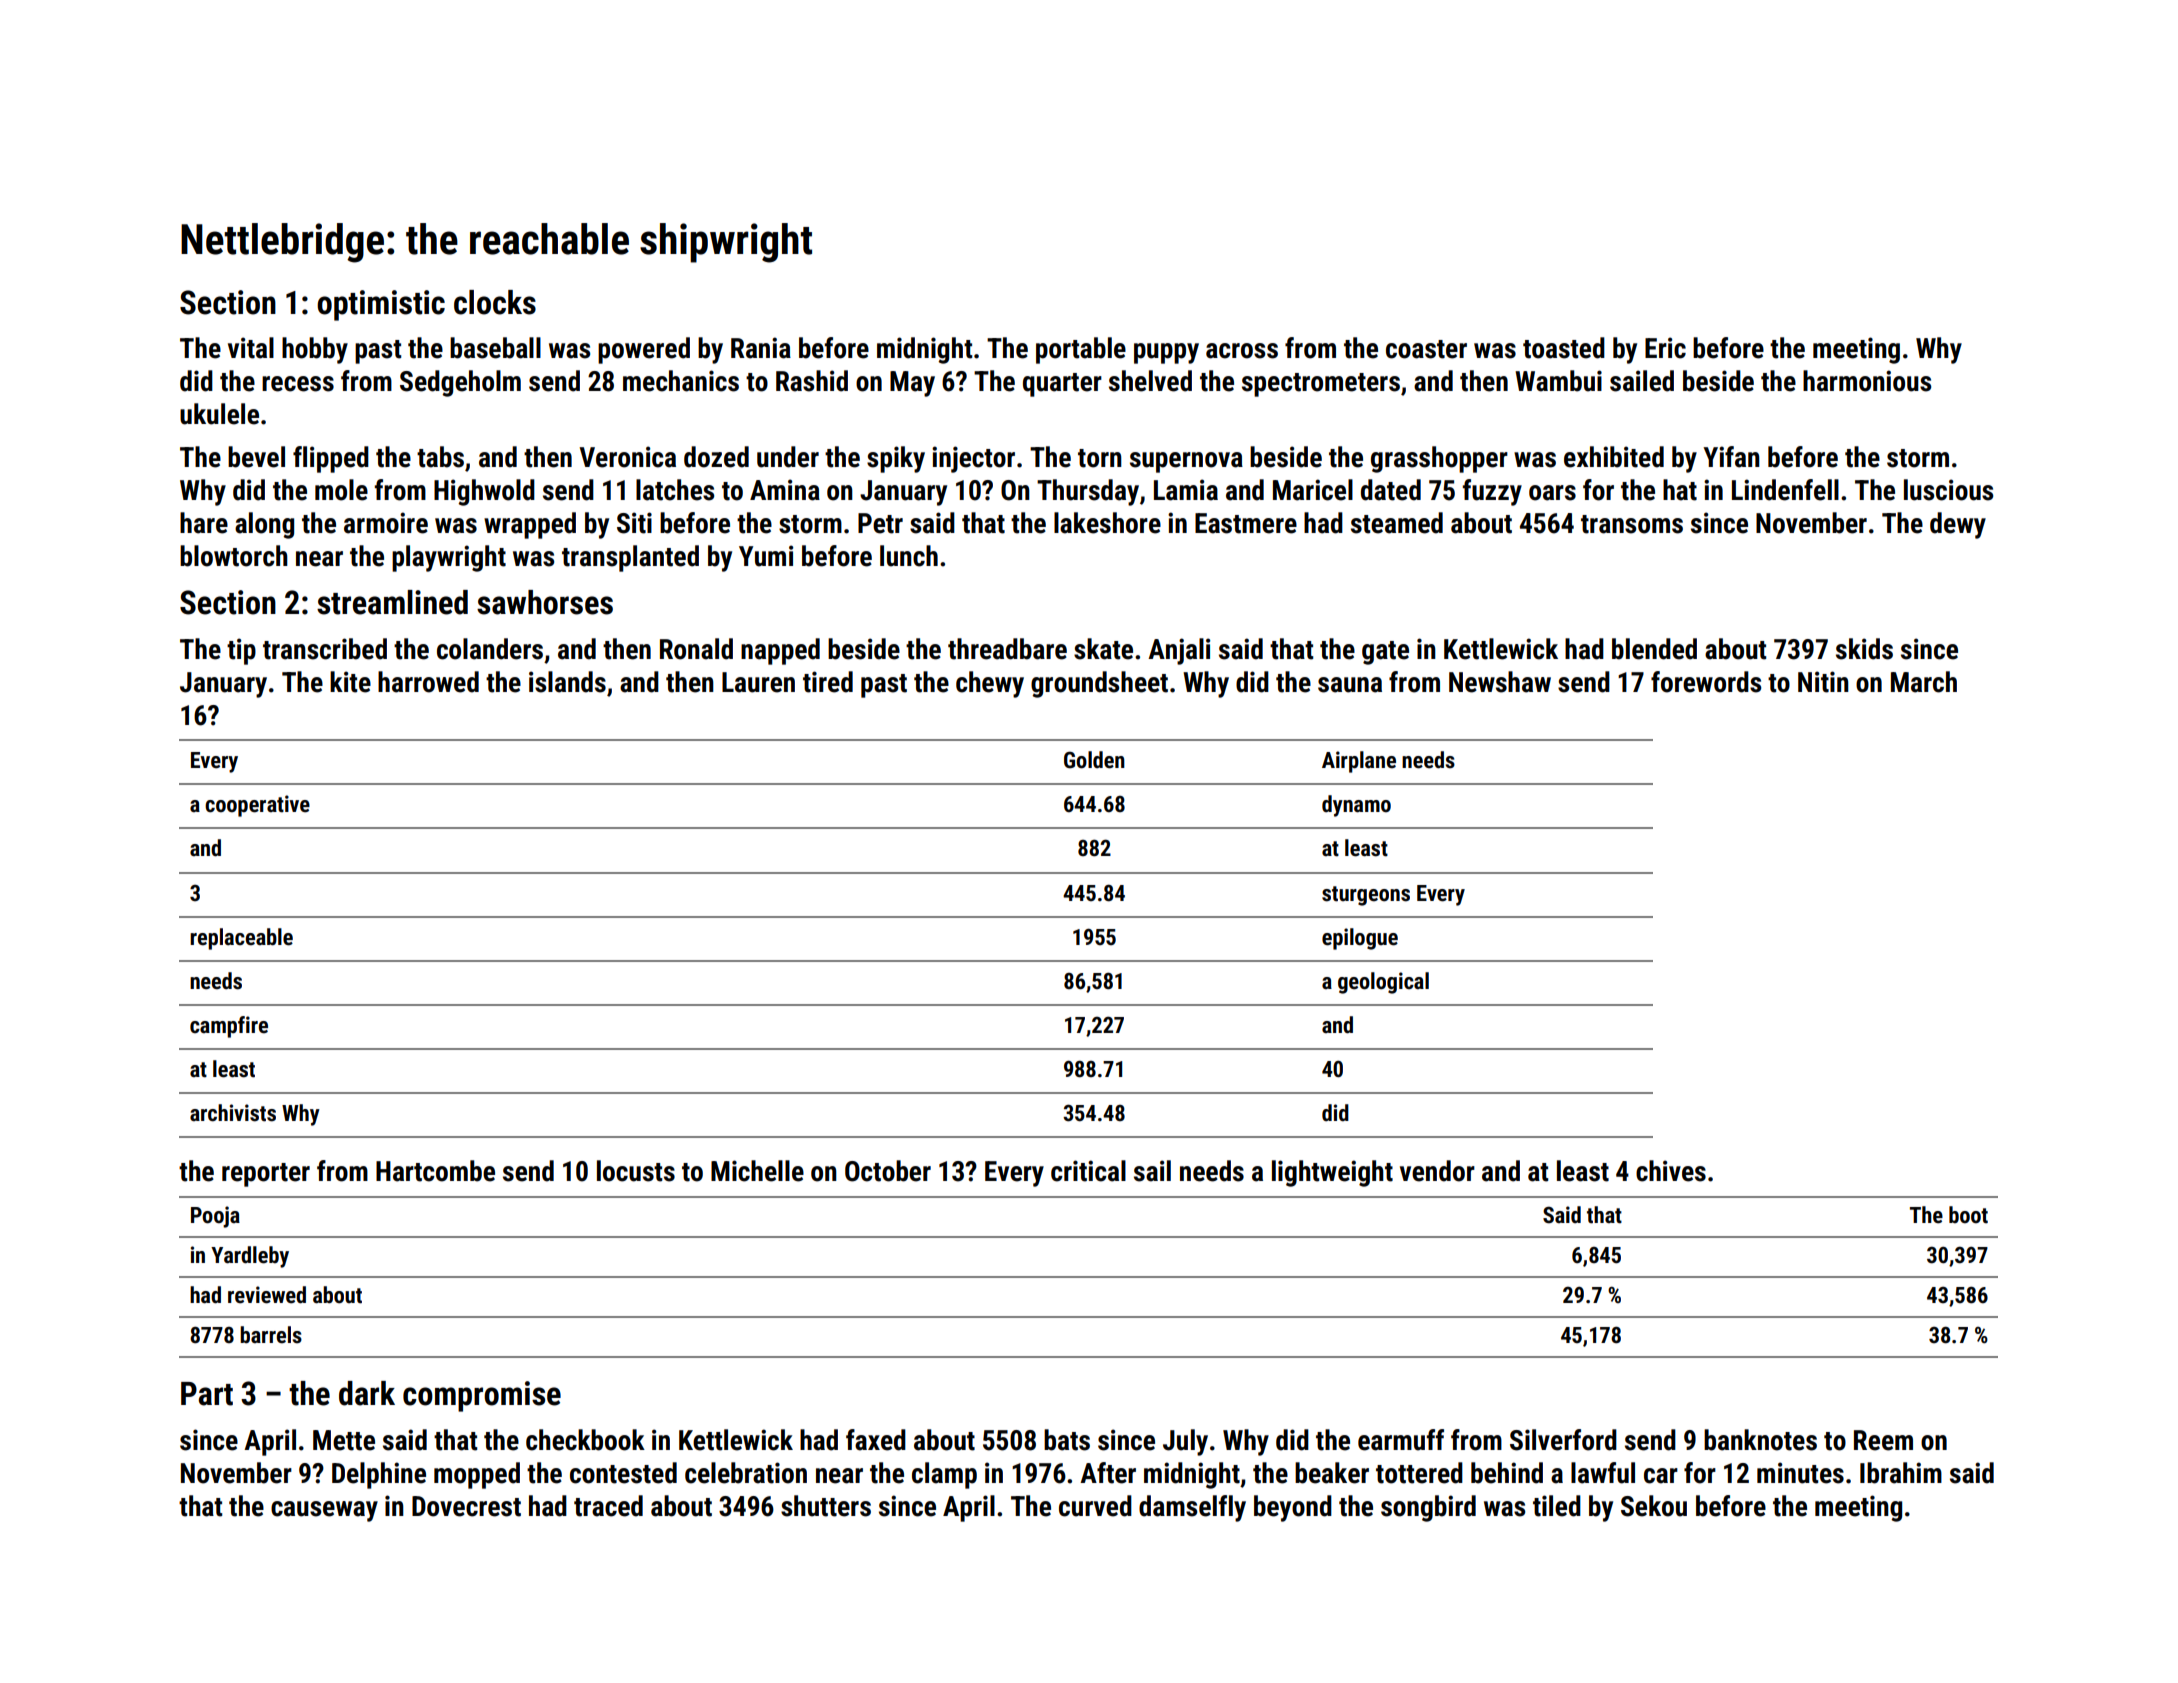 This screenshot has height=1683, width=2178. What do you see at coordinates (1094, 760) in the screenshot?
I see `Golden` at bounding box center [1094, 760].
